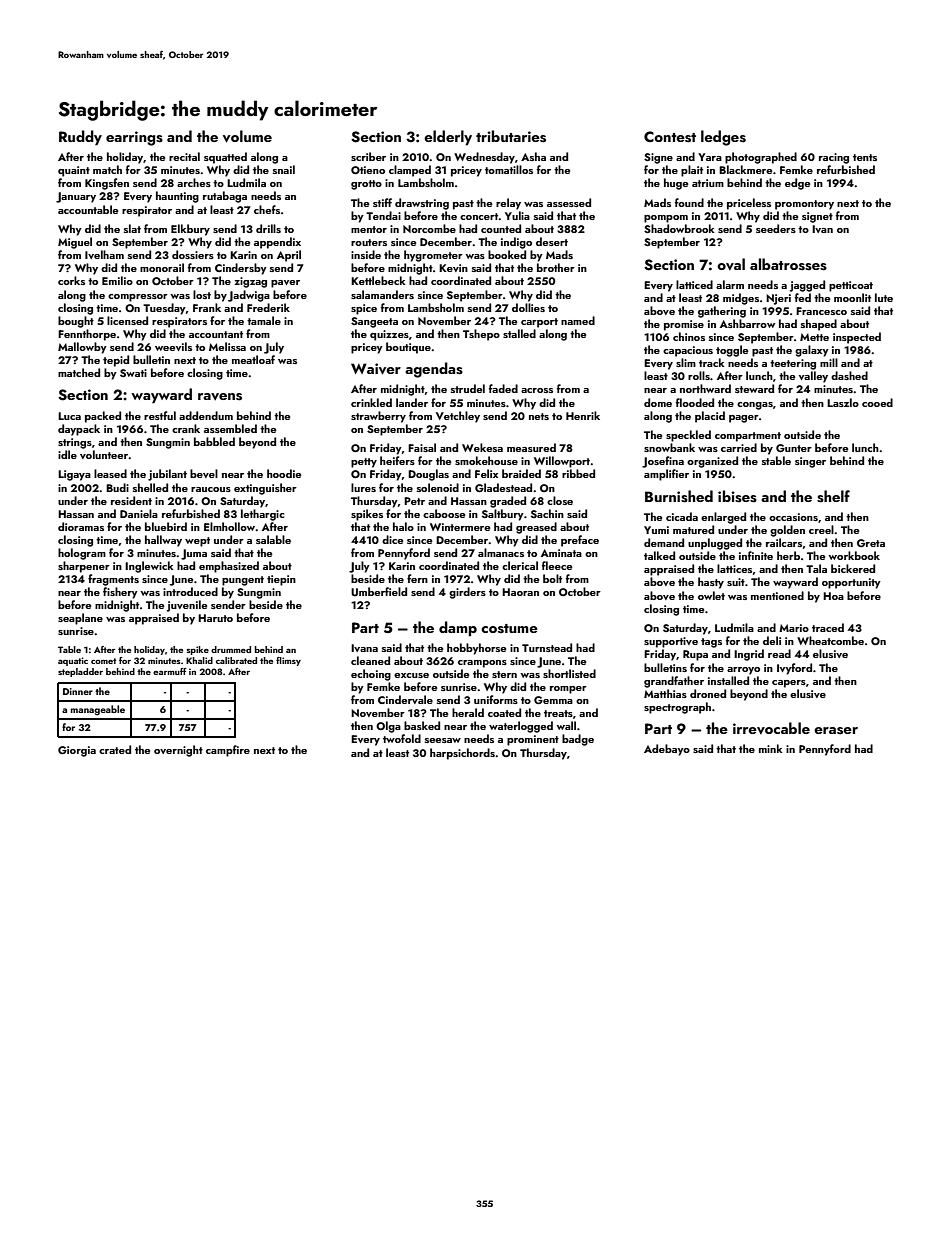 The width and height of the screenshot is (952, 1233). Describe the element at coordinates (679, 228) in the screenshot. I see `Shadowbrook` at that location.
